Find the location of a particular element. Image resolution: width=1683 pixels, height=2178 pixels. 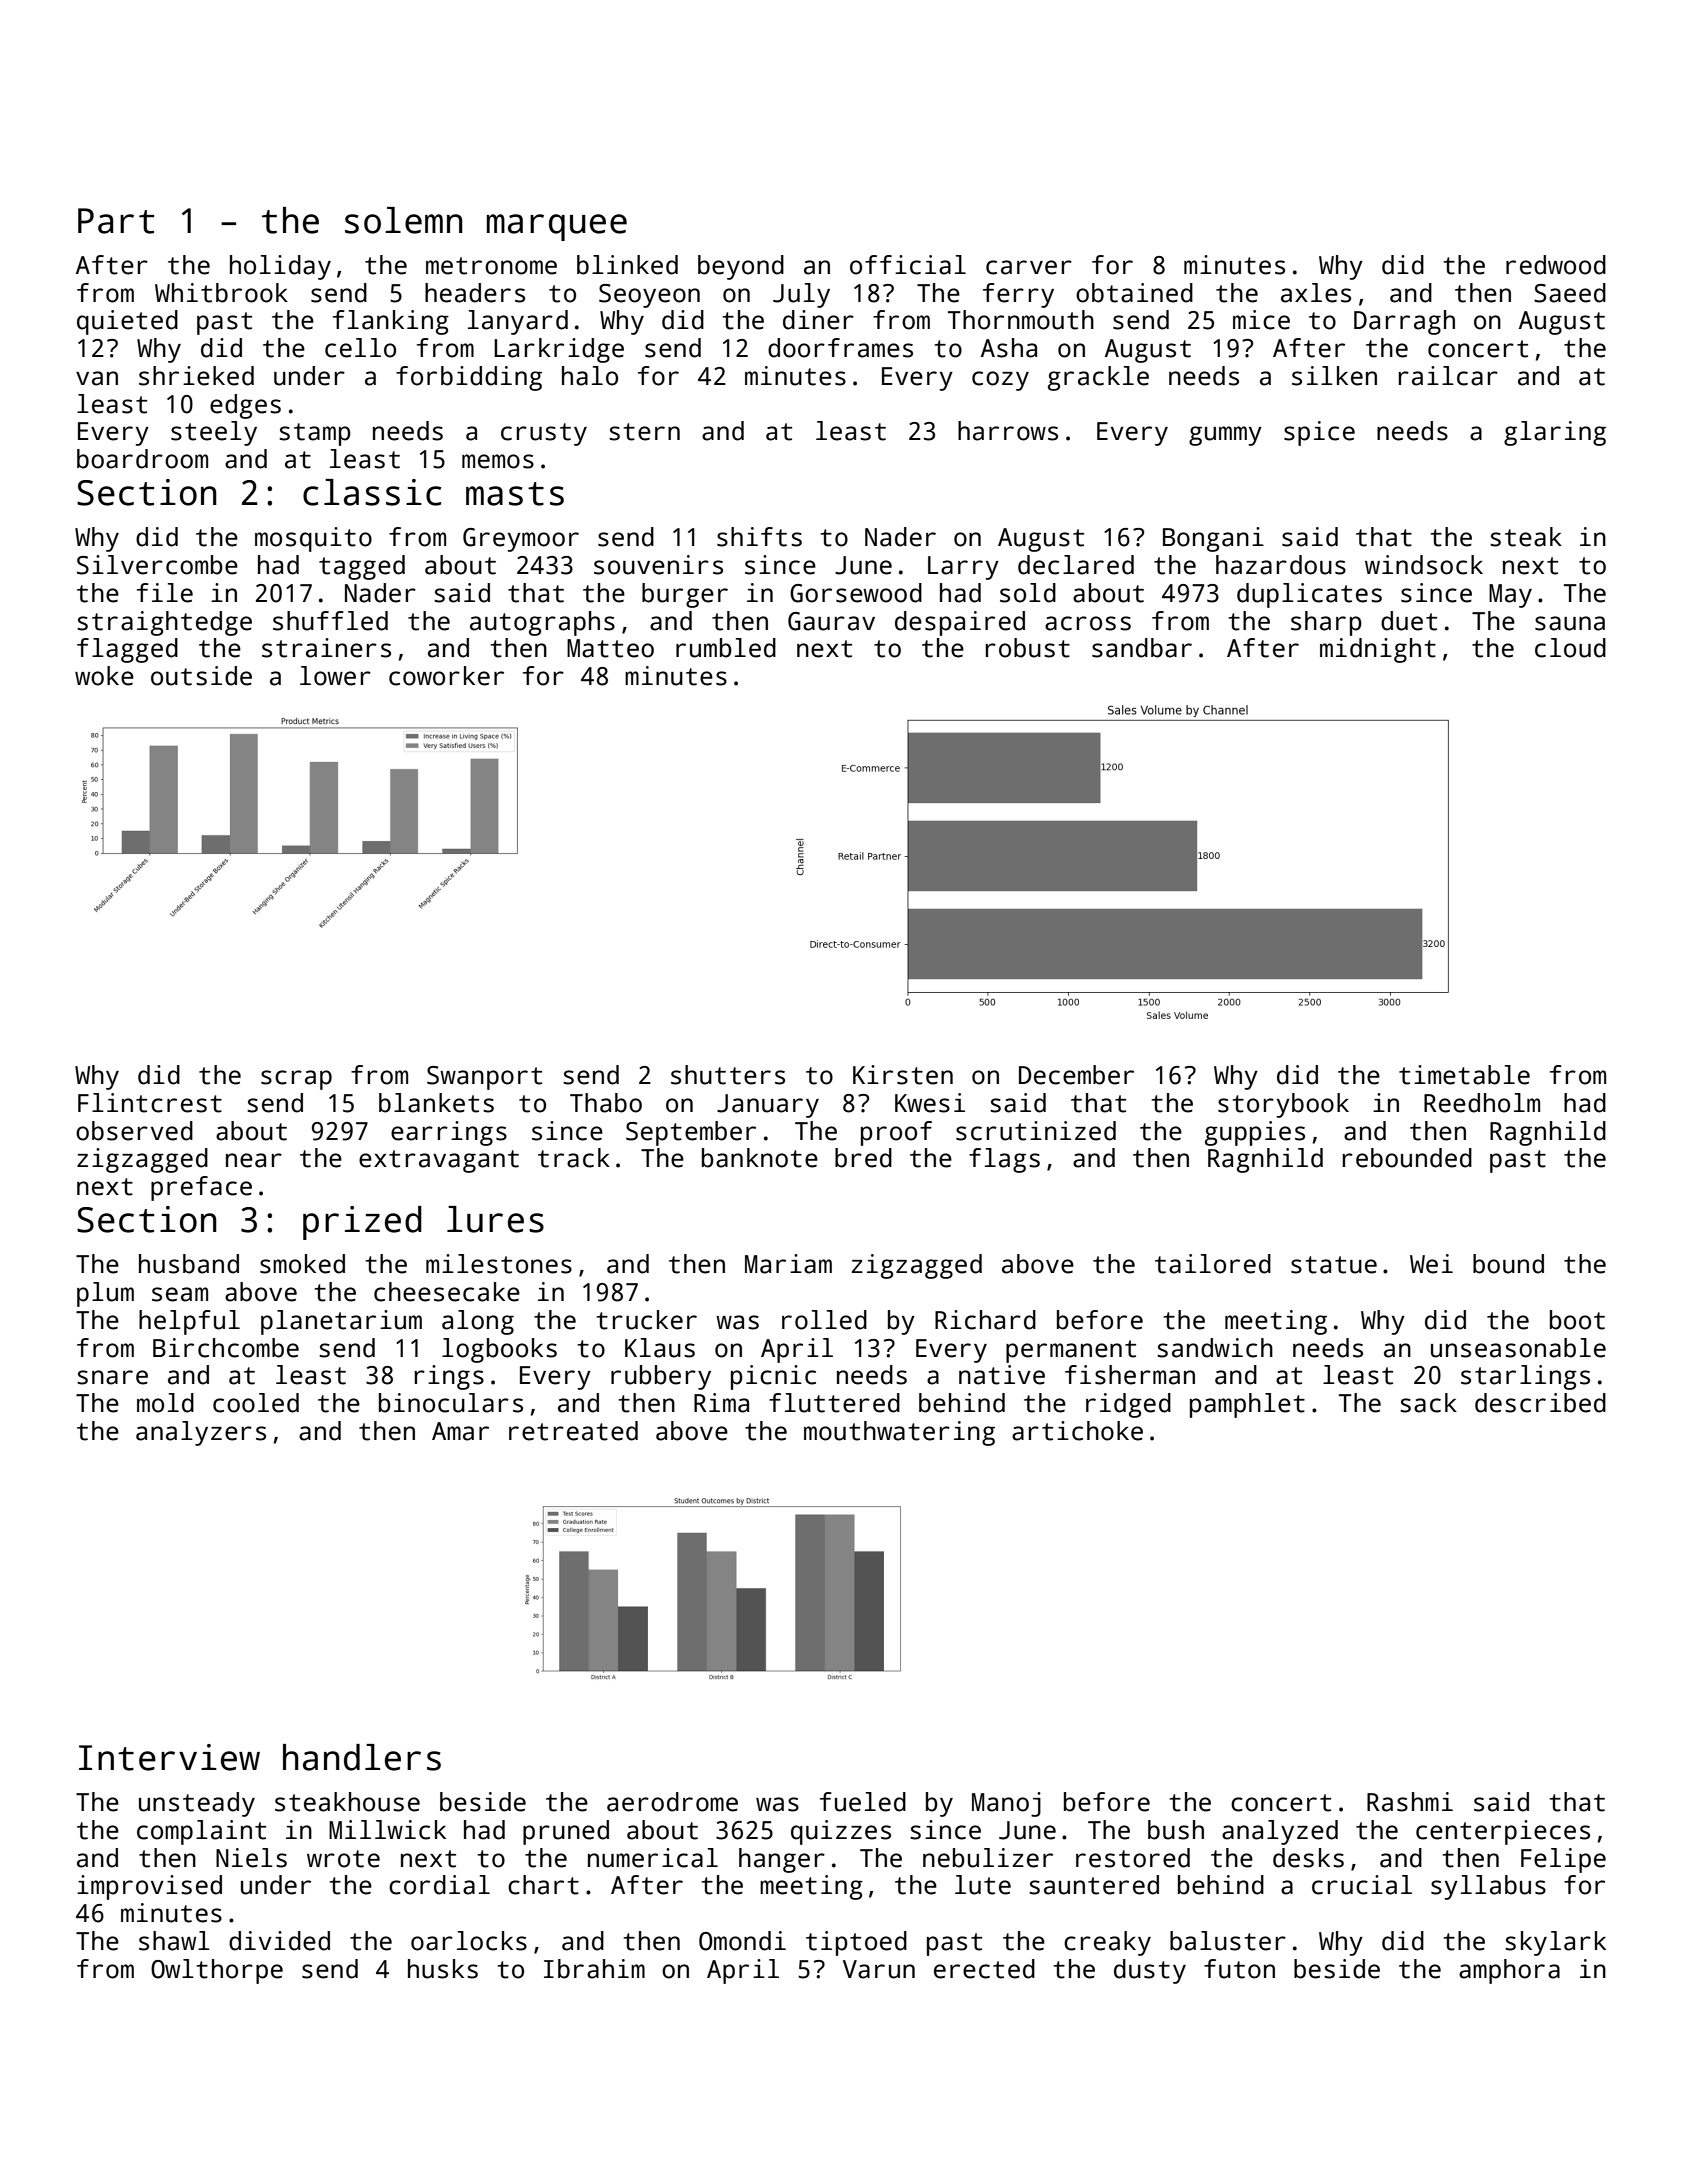

marquee is located at coordinates (557, 227).
